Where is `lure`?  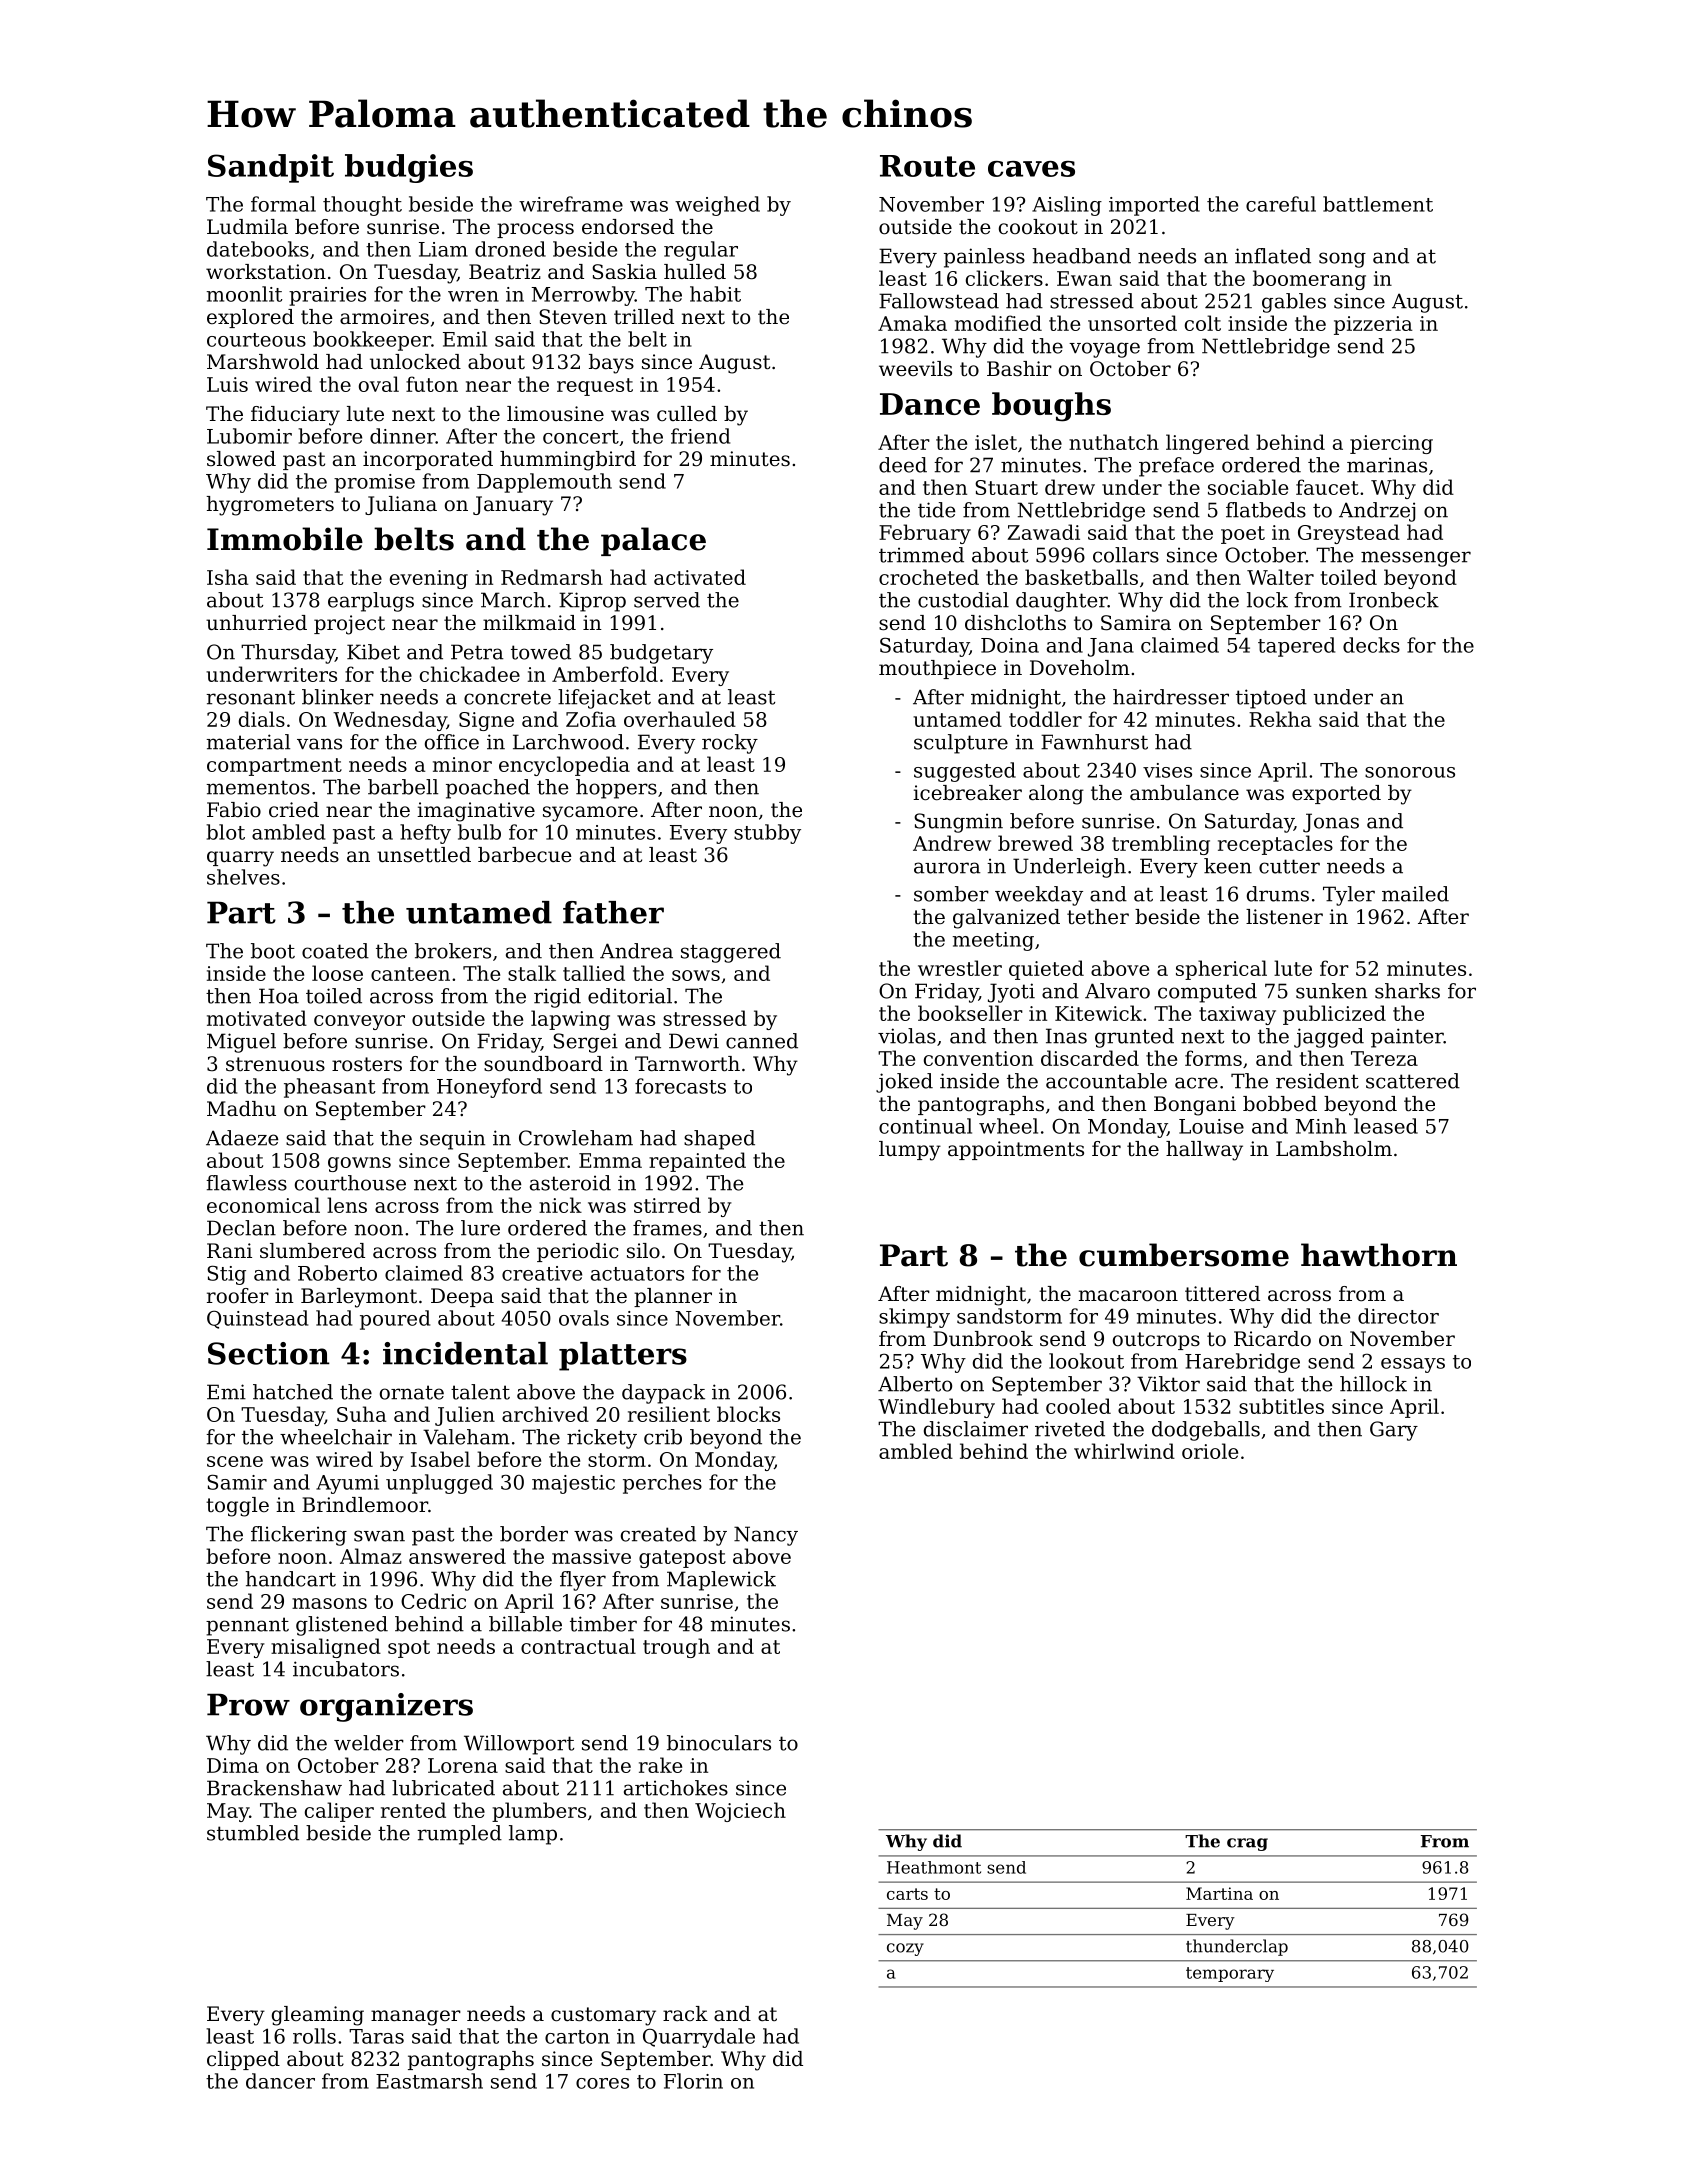
lure is located at coordinates (480, 1228).
